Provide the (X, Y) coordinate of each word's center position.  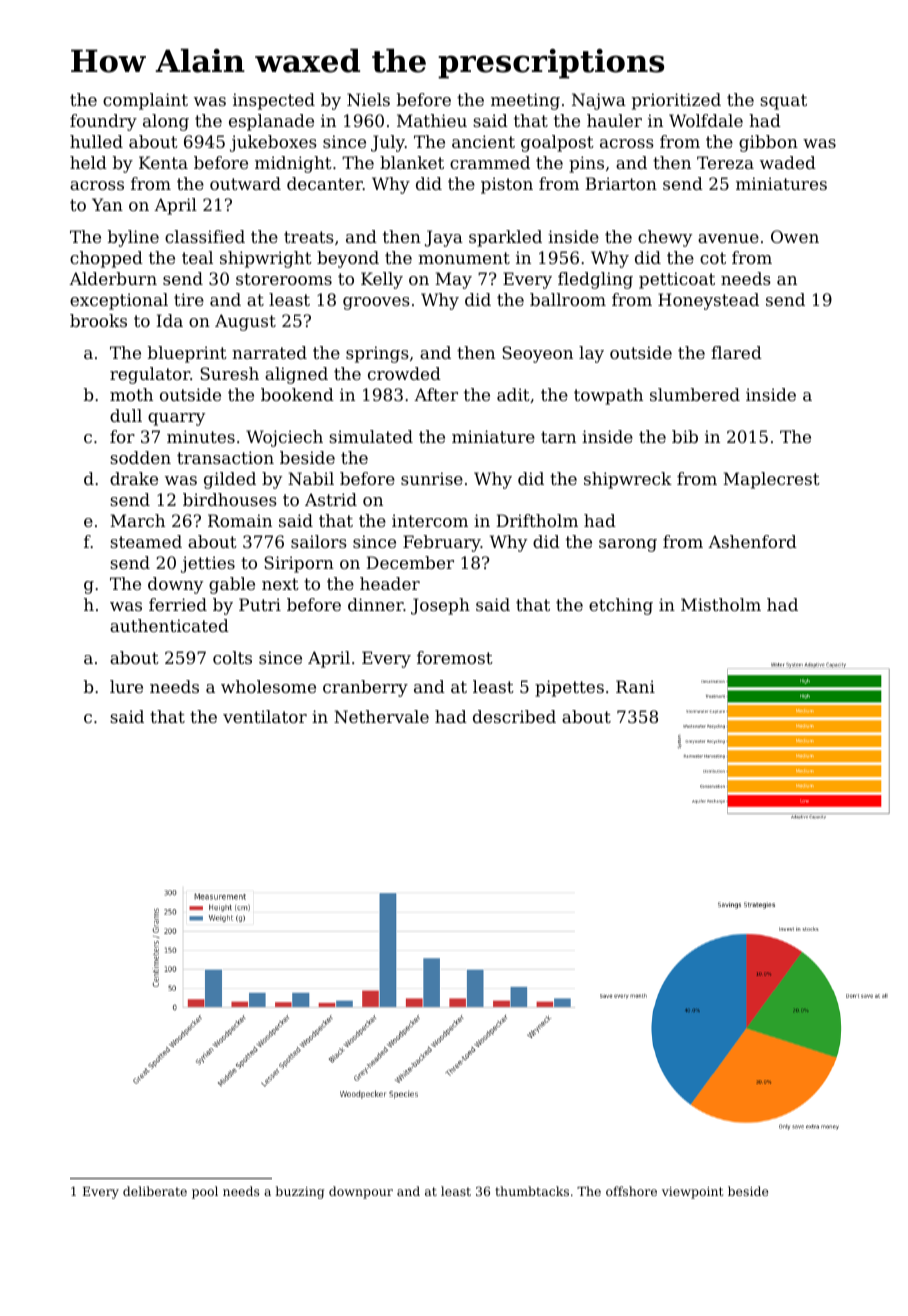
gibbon (768, 143)
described (514, 716)
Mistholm (721, 604)
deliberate (155, 1191)
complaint (145, 101)
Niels (368, 99)
